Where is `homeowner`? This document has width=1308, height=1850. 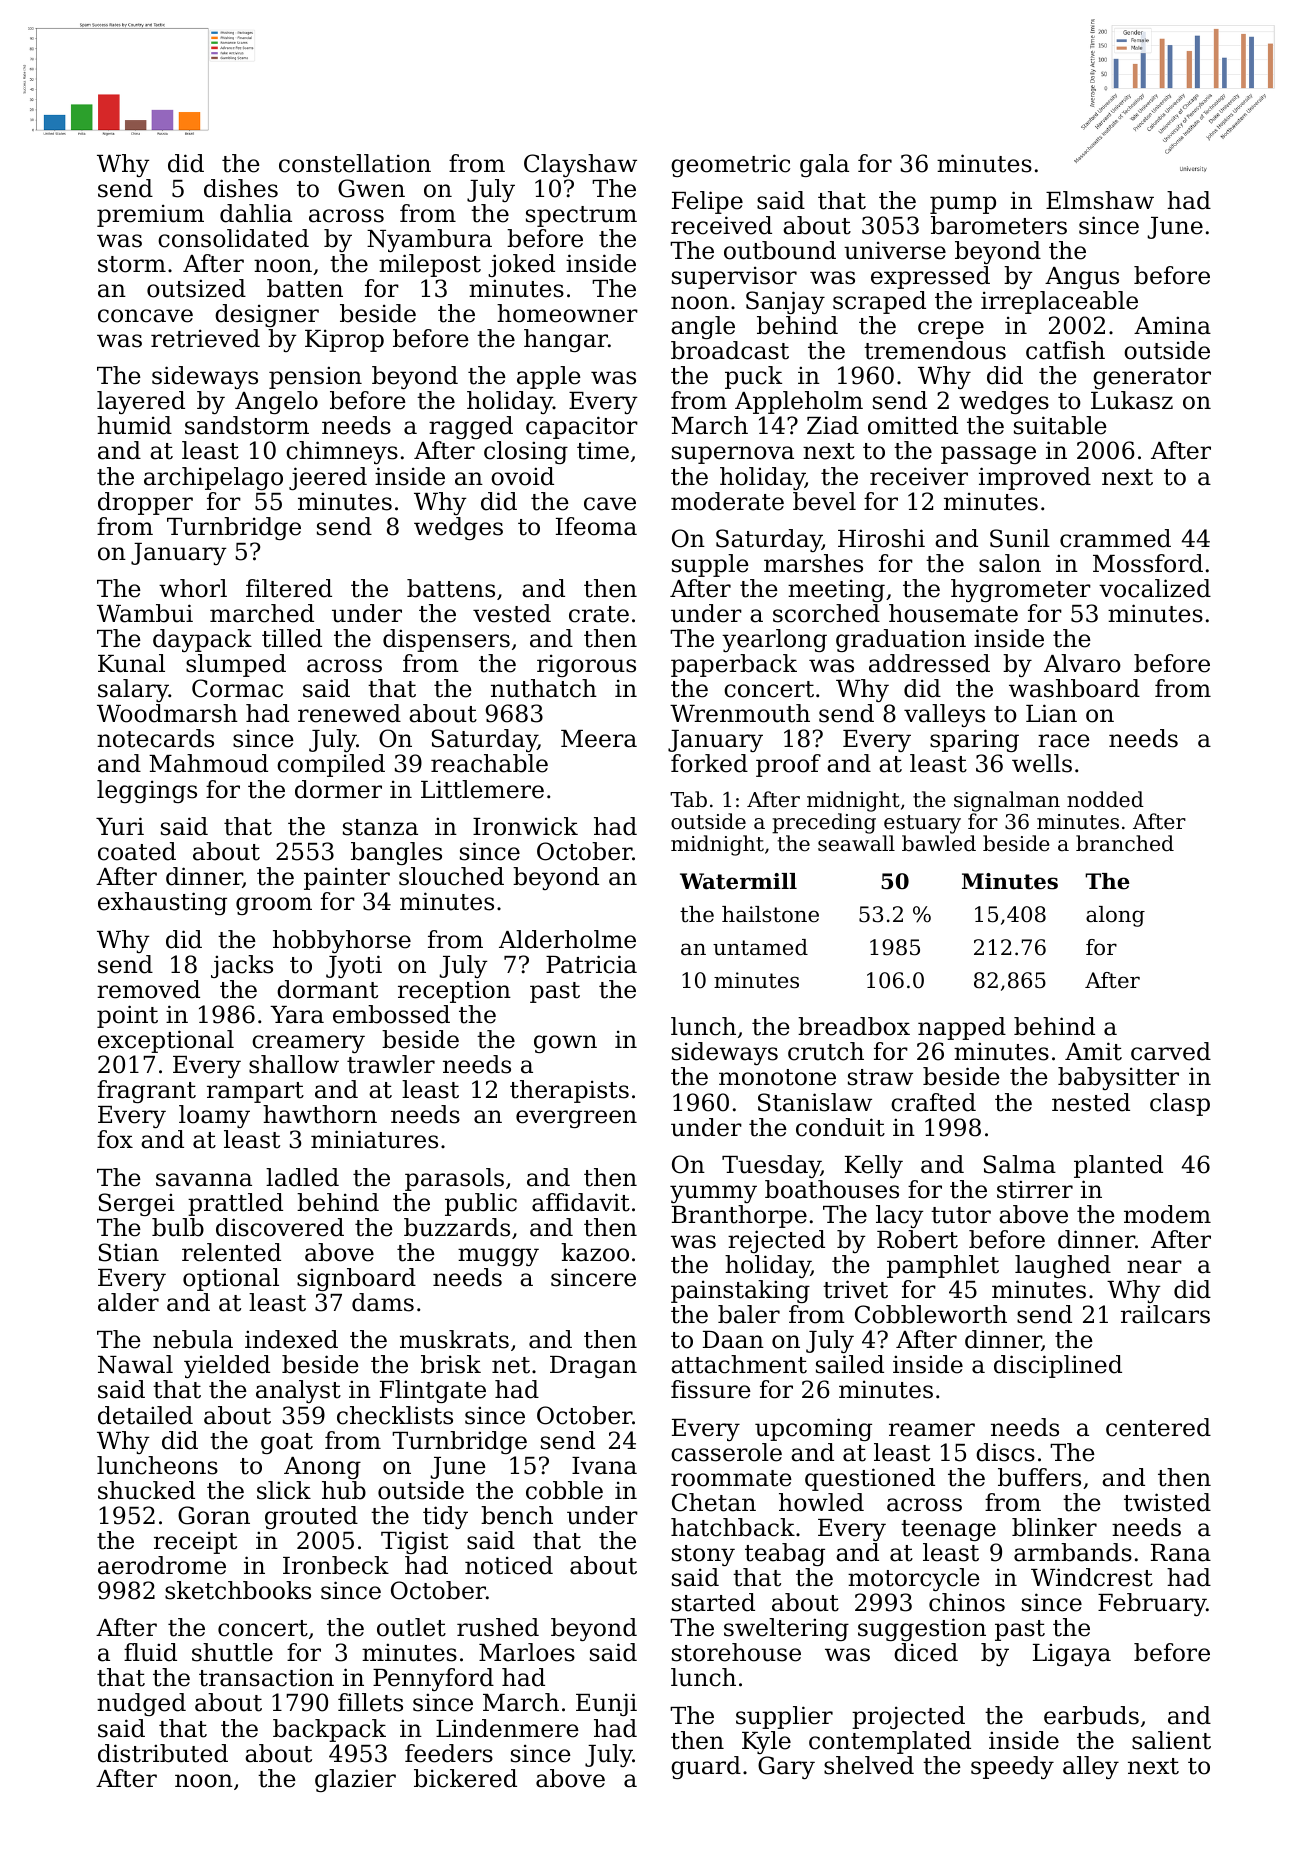 homeowner is located at coordinates (567, 313).
